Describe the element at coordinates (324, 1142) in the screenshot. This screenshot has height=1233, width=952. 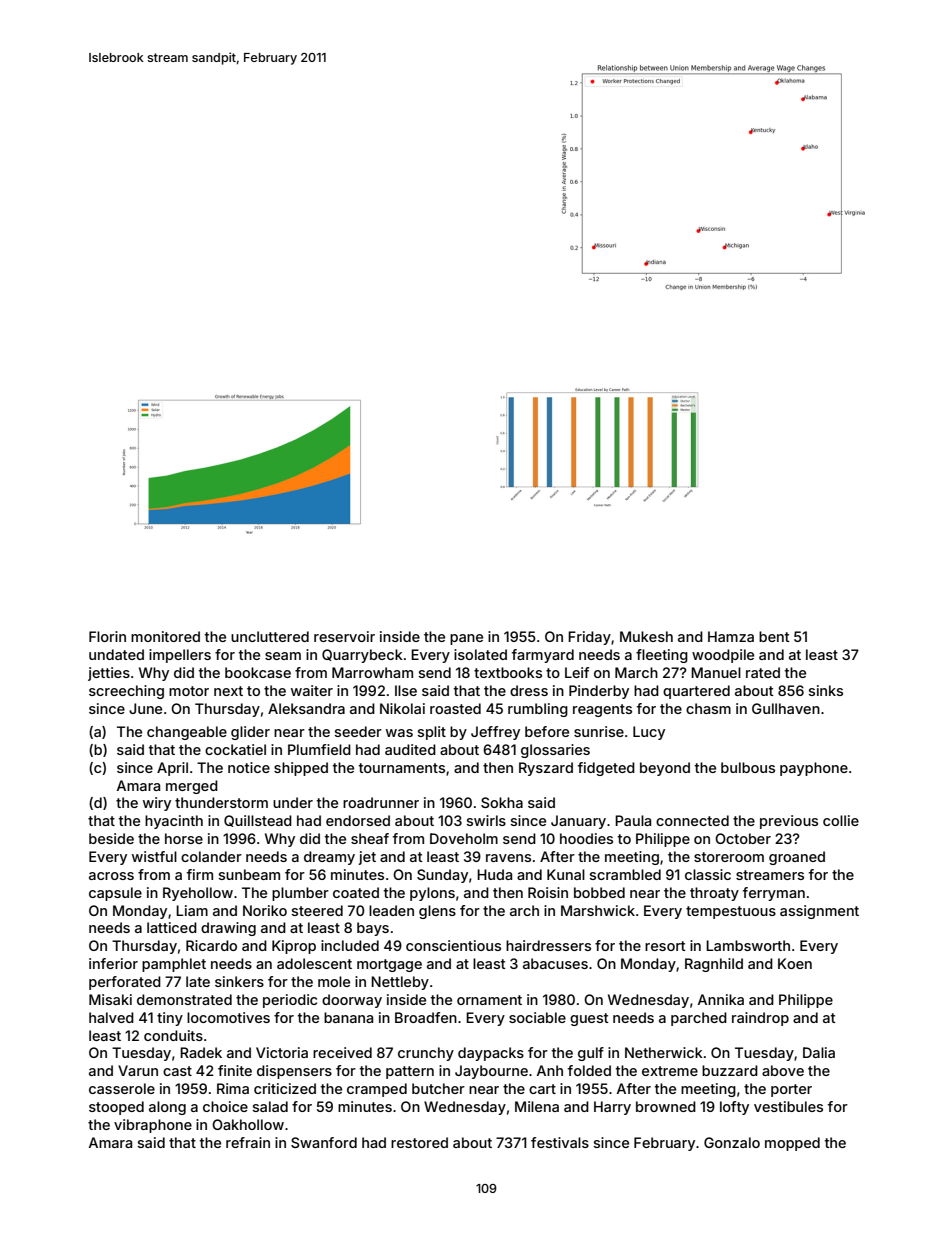
I see `Swanford` at that location.
